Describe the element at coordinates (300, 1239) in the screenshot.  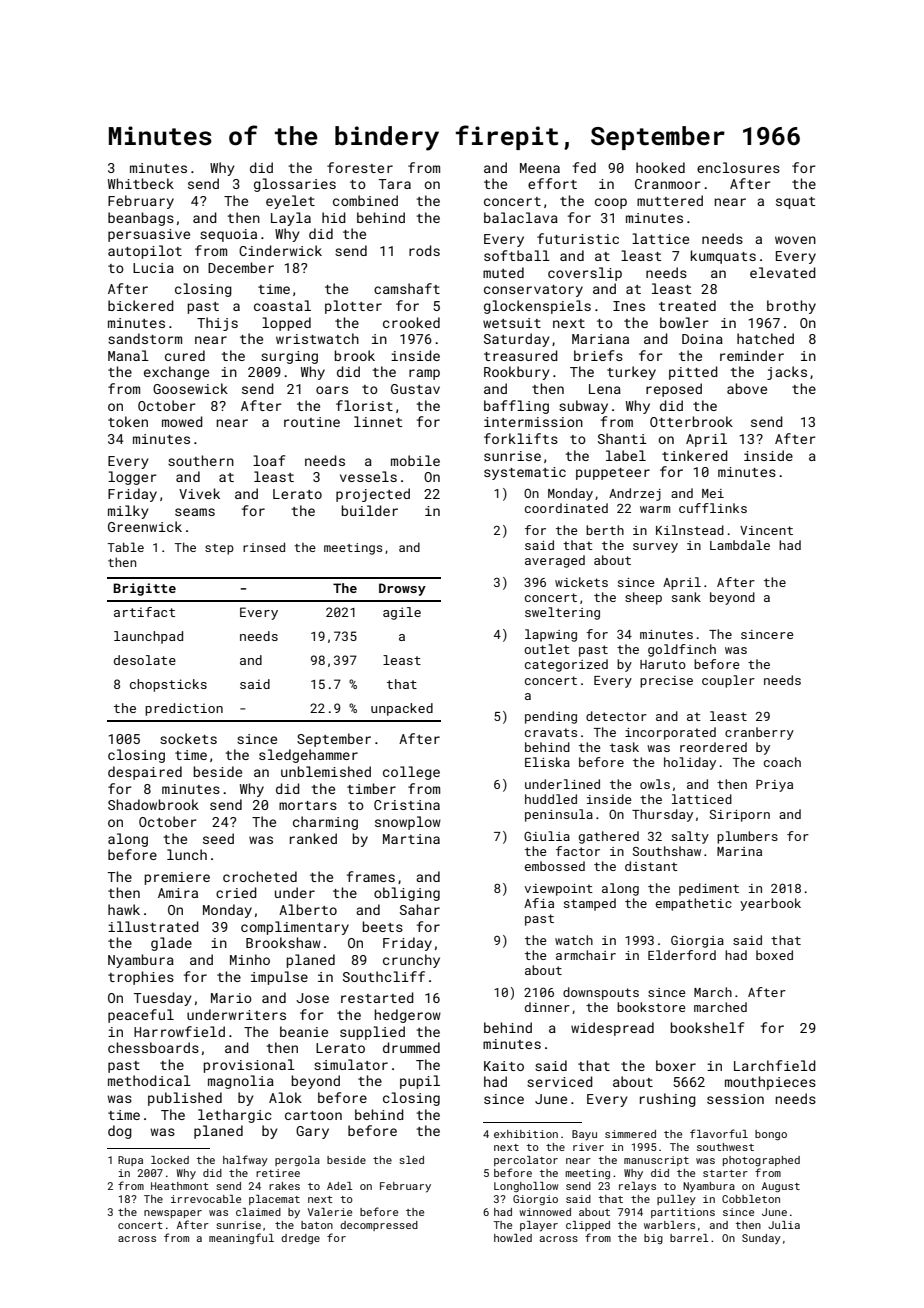
I see `dredge` at that location.
